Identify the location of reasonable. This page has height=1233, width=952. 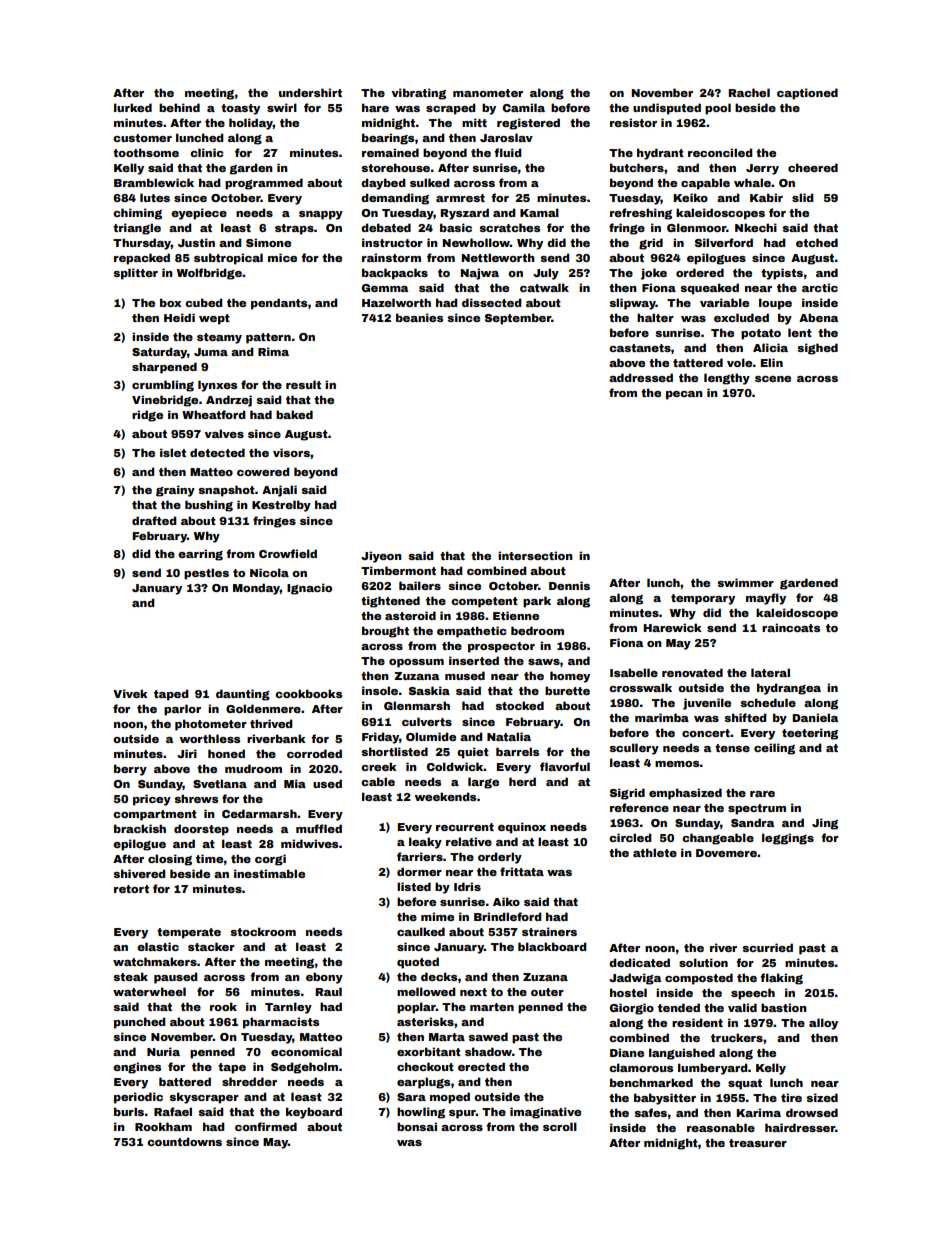
(721, 1127).
